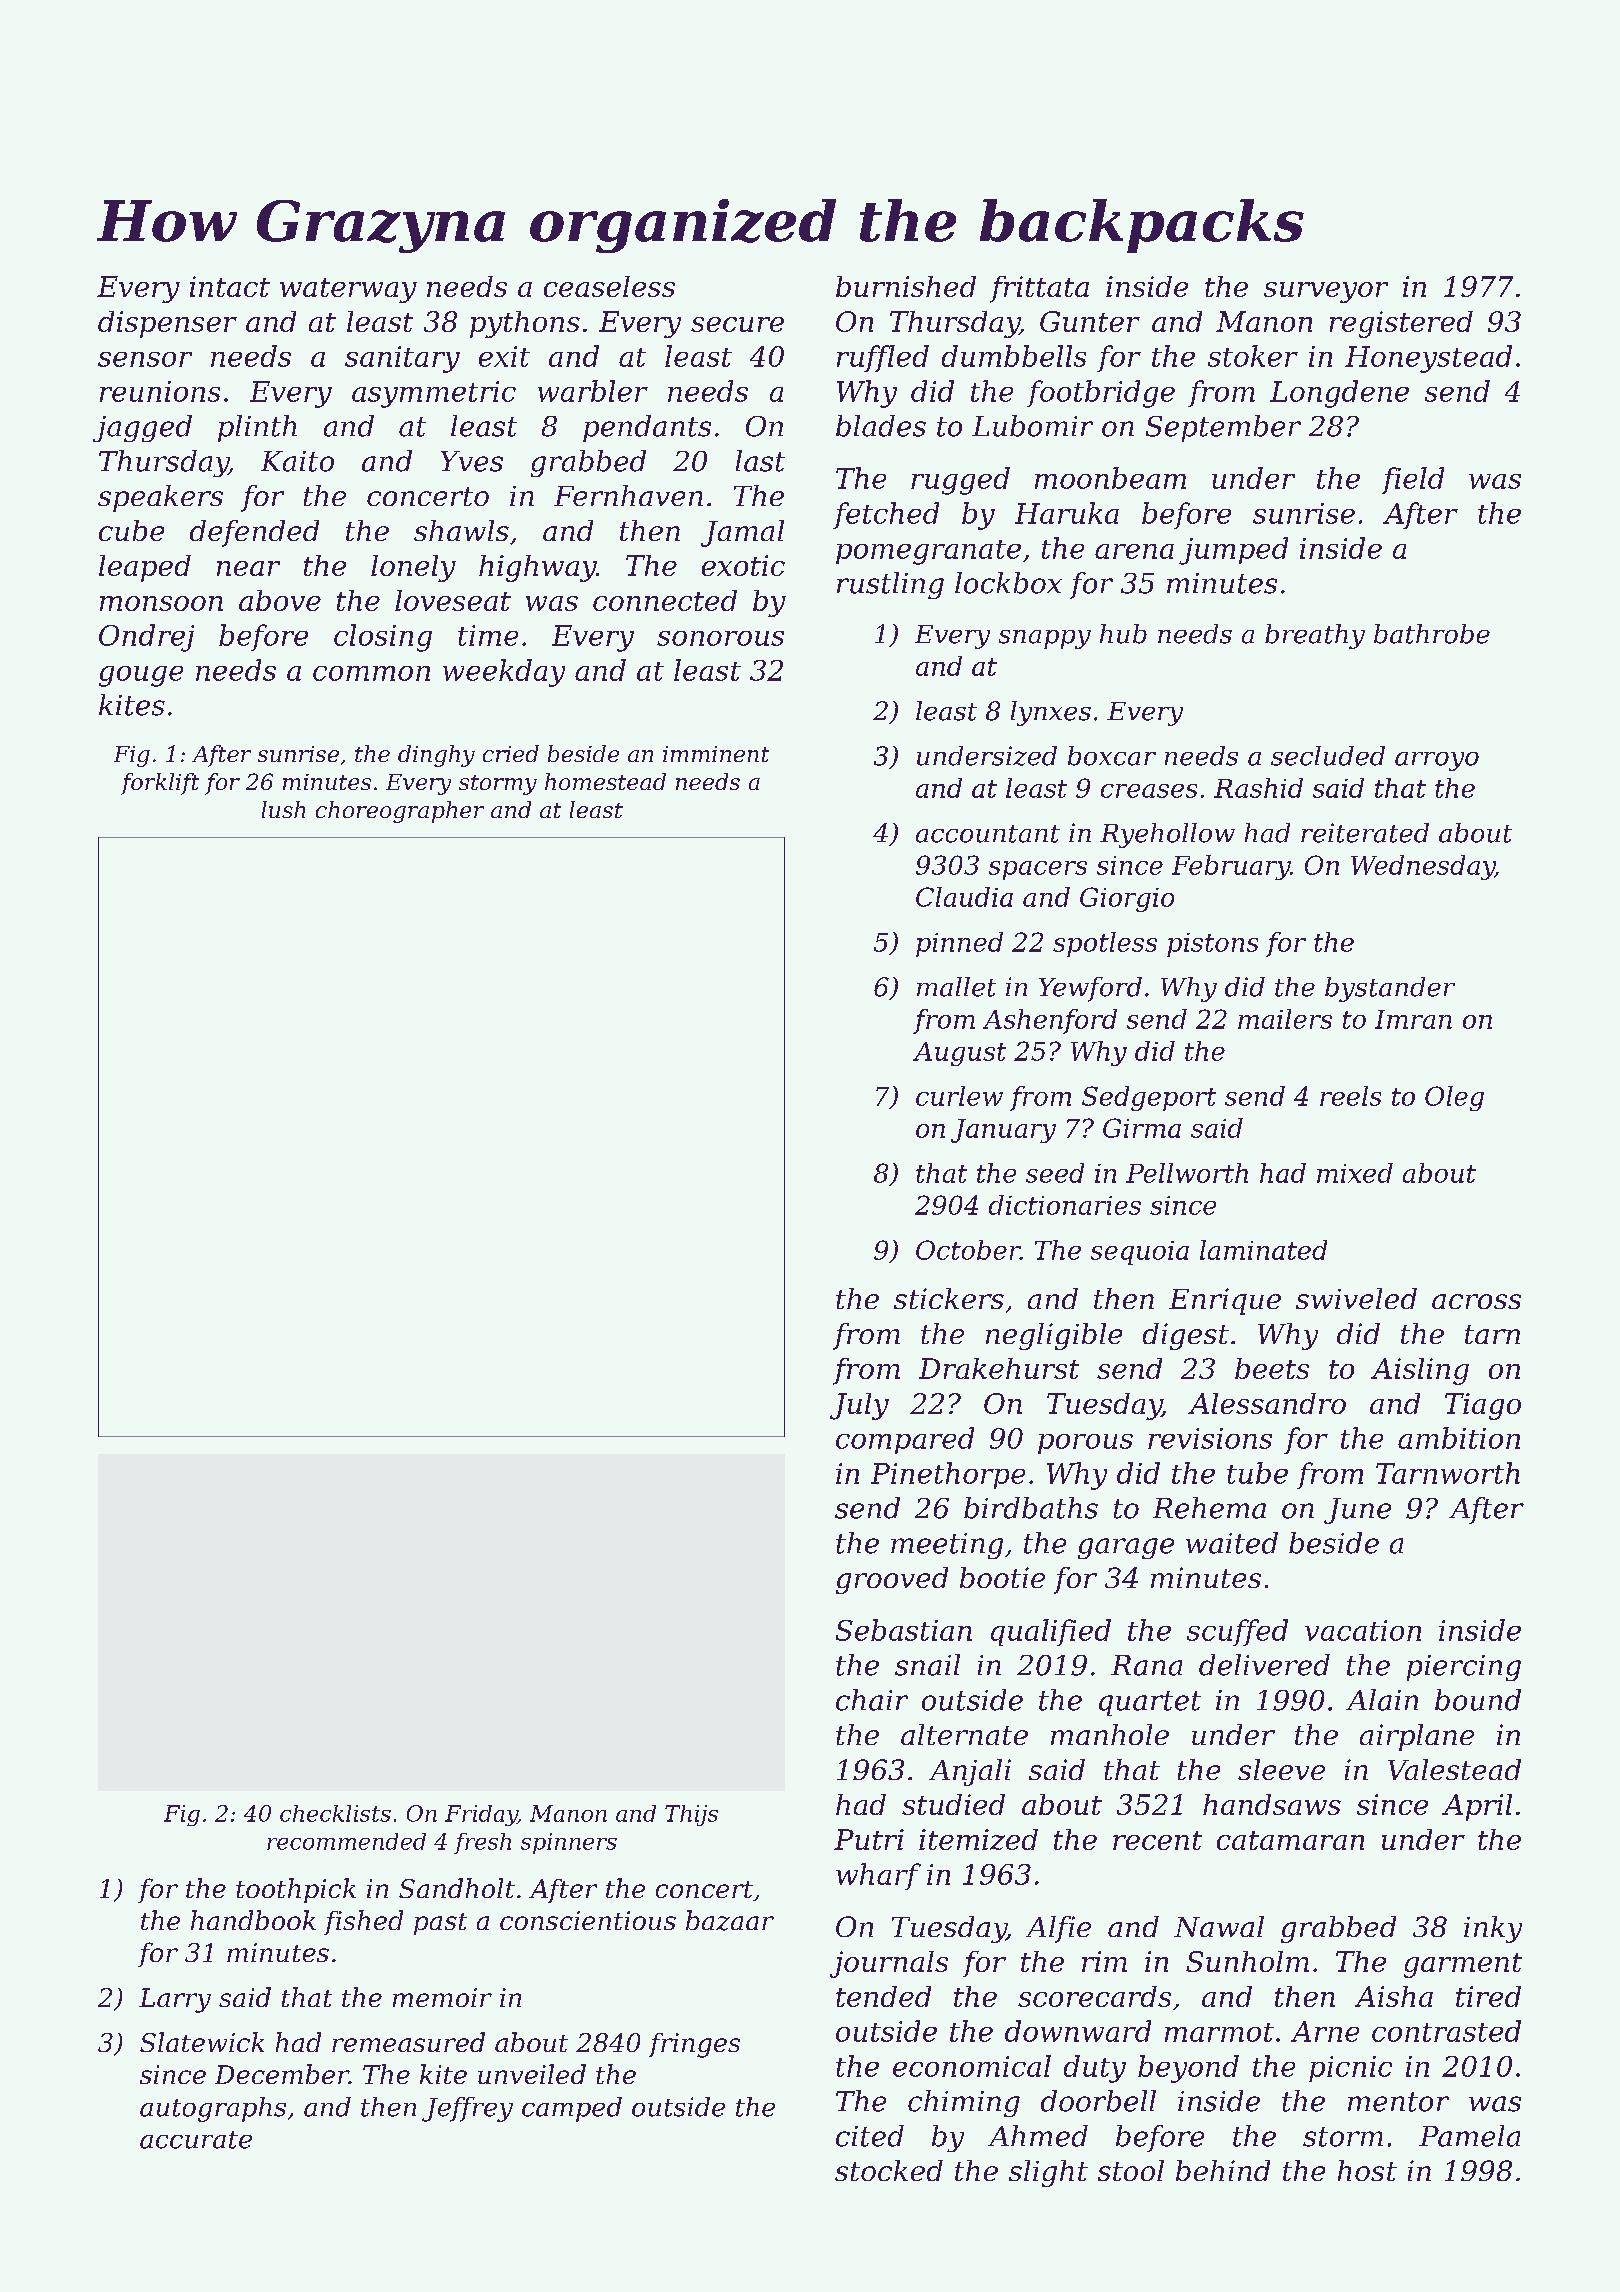  Describe the element at coordinates (142, 428) in the screenshot. I see `jagged` at that location.
